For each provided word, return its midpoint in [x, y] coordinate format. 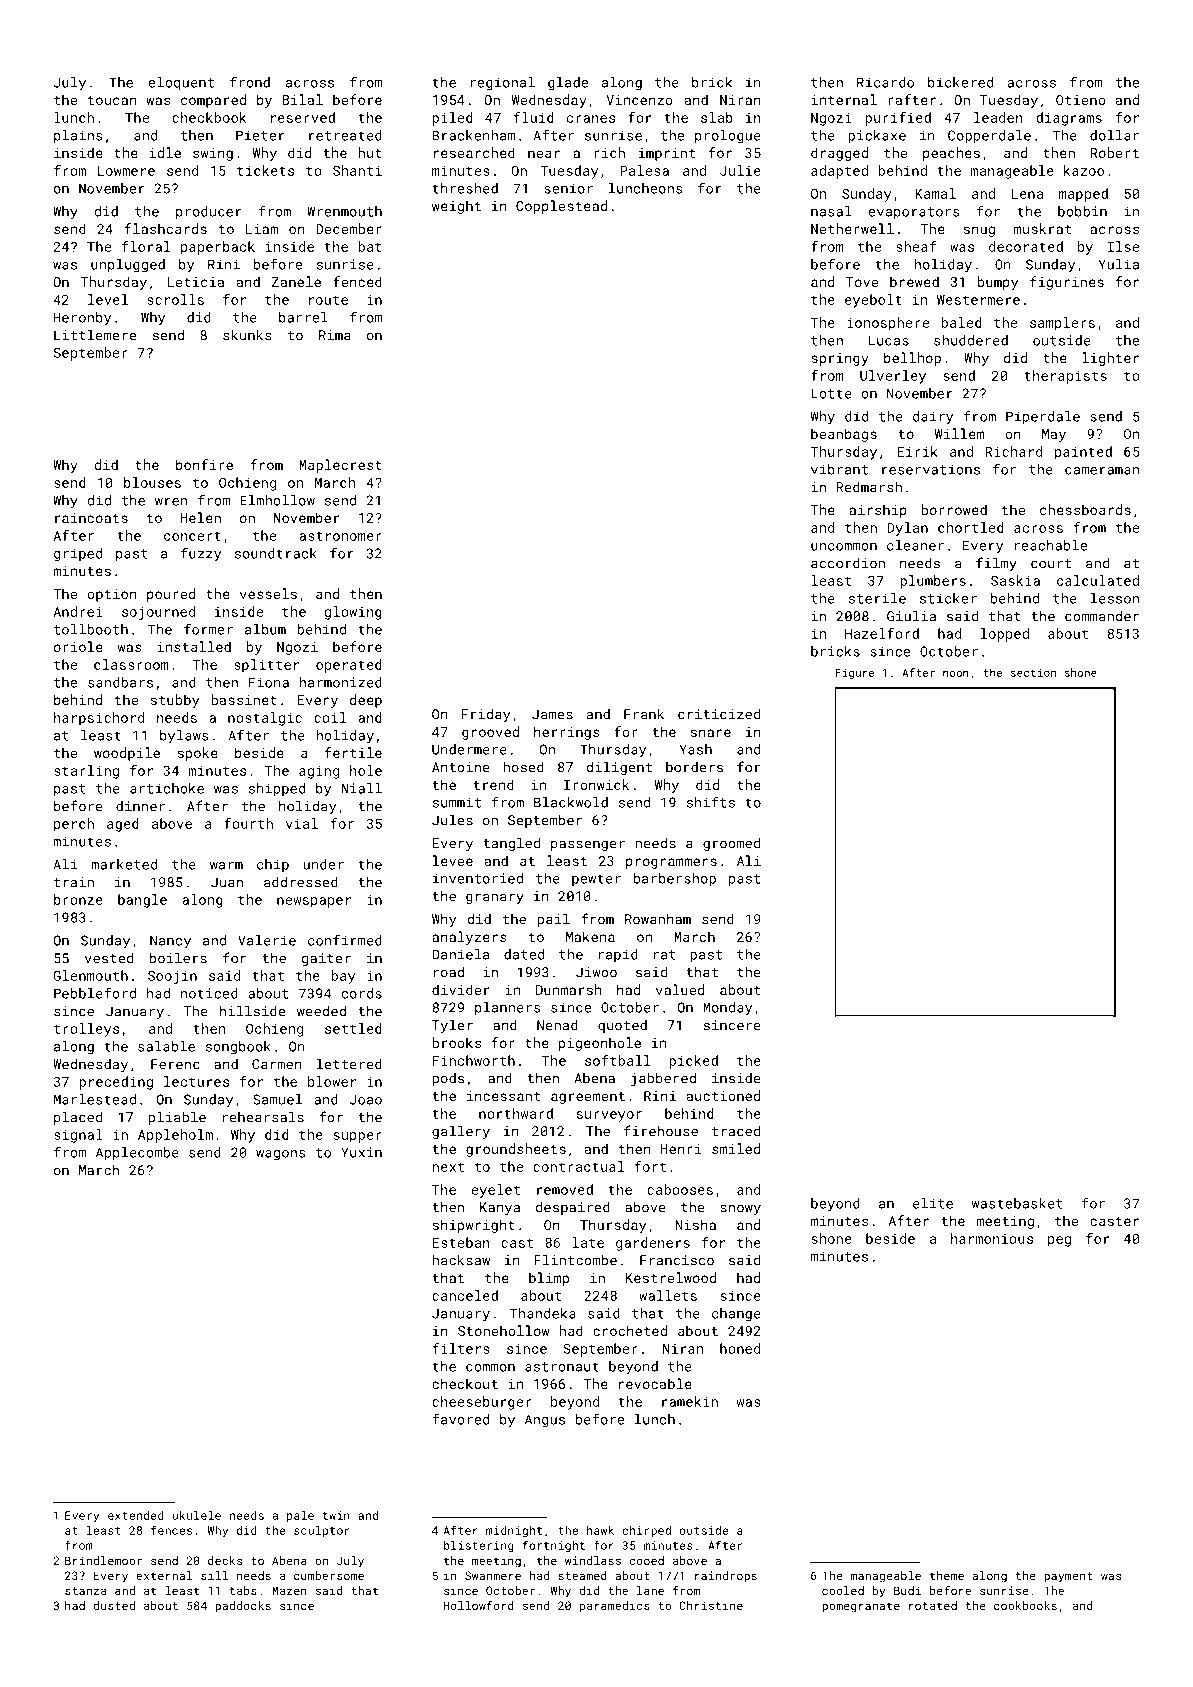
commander [1102, 616]
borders [694, 767]
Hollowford [479, 1605]
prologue [728, 137]
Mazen [289, 1590]
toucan [112, 100]
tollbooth [91, 629]
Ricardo [885, 82]
